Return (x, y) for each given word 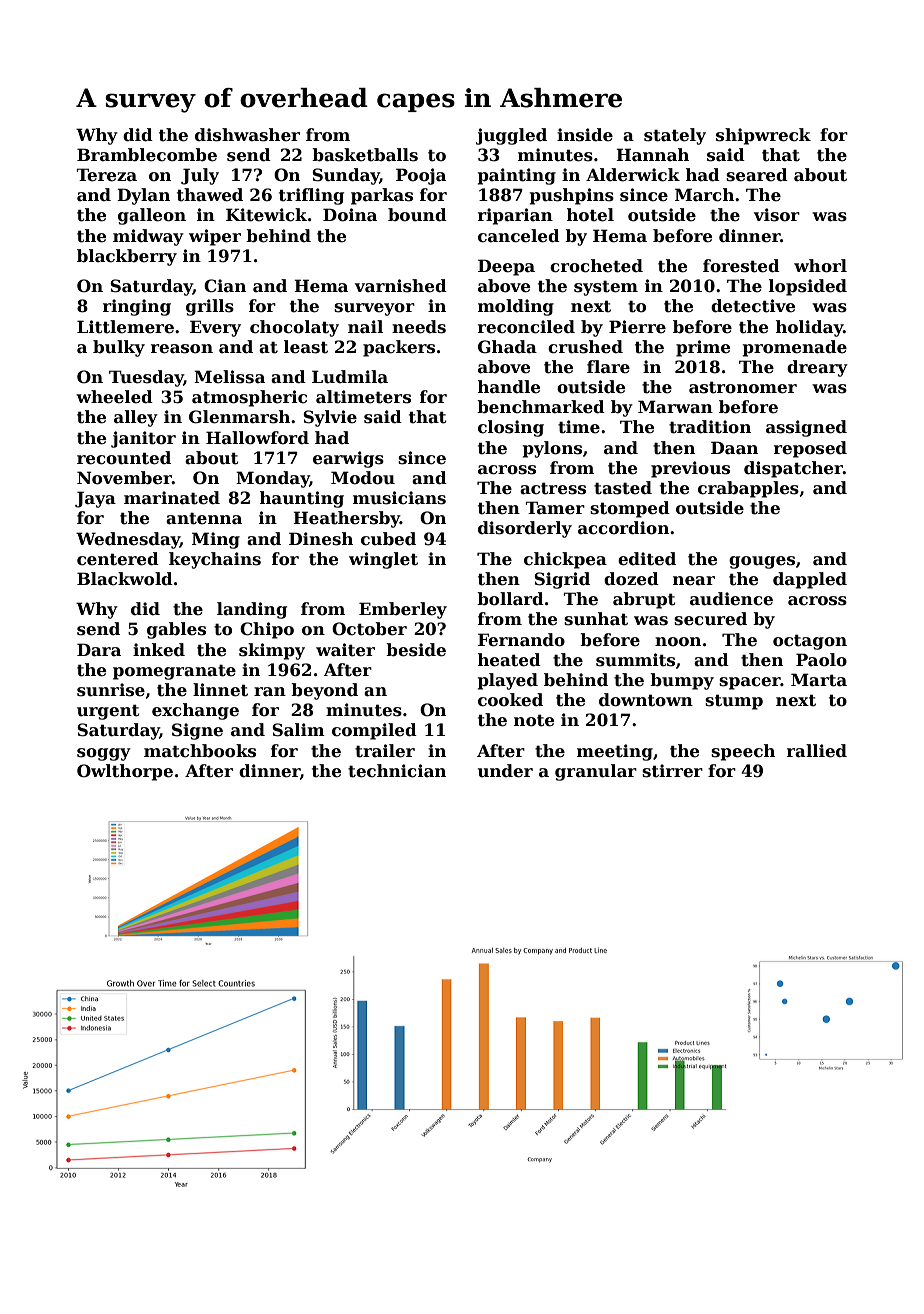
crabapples (748, 489)
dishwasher (247, 135)
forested (741, 266)
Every (215, 328)
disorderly (525, 529)
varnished (401, 286)
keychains (215, 560)
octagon (810, 642)
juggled (511, 136)
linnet (220, 690)
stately (675, 136)
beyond (324, 691)
